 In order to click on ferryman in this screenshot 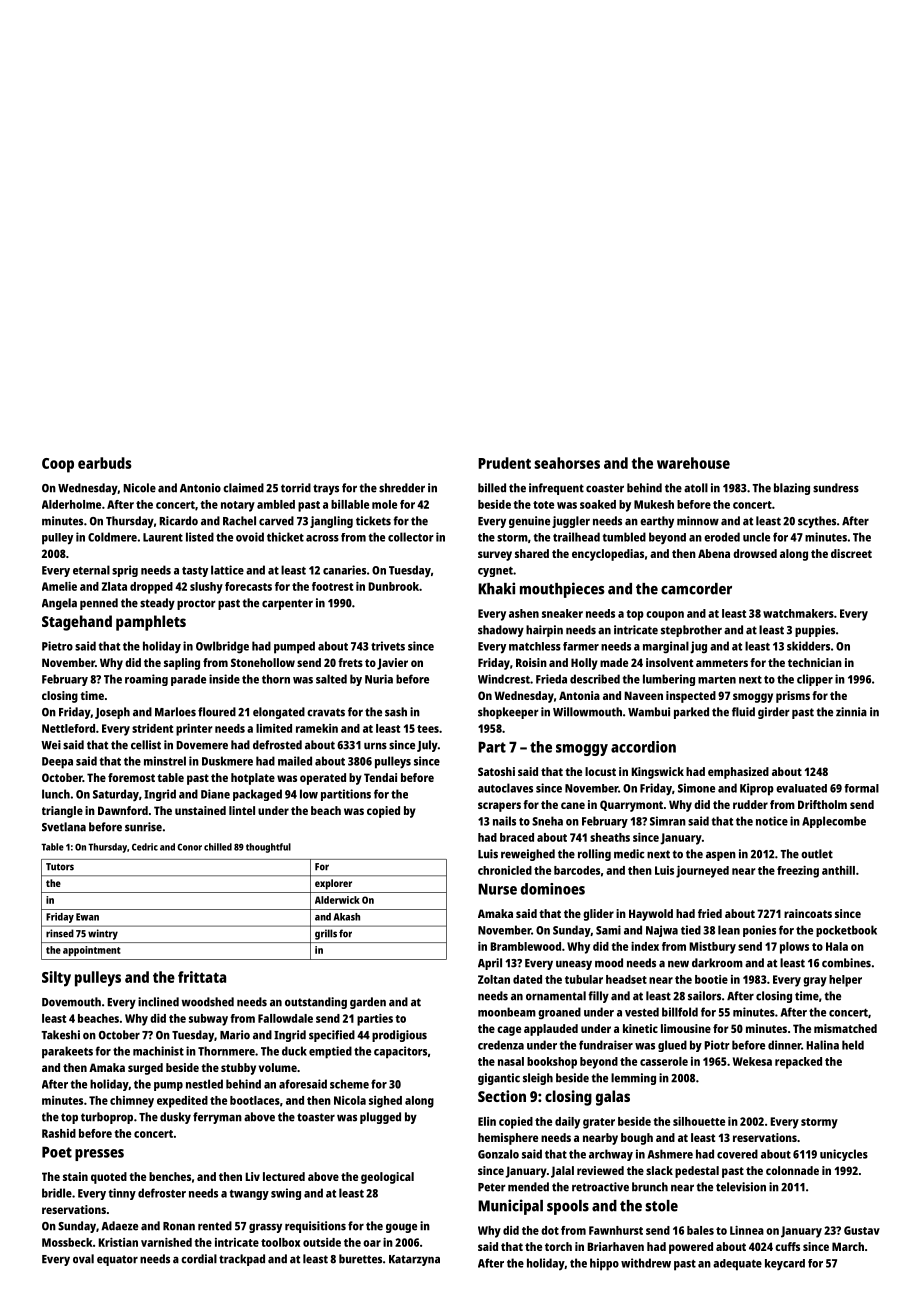, I will do `click(217, 1118)`.
